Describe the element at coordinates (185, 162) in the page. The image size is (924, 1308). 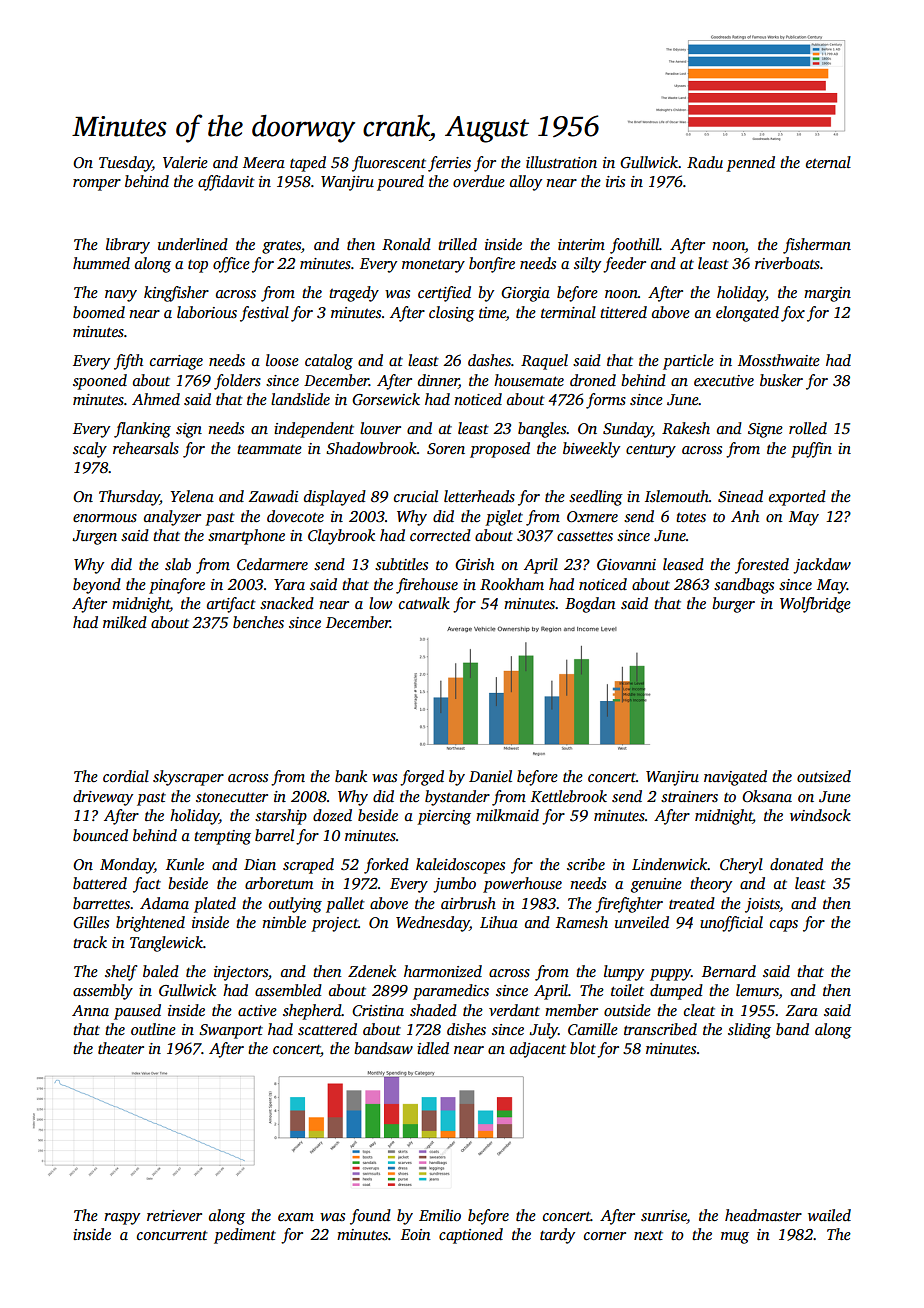
I see `Valerie` at that location.
